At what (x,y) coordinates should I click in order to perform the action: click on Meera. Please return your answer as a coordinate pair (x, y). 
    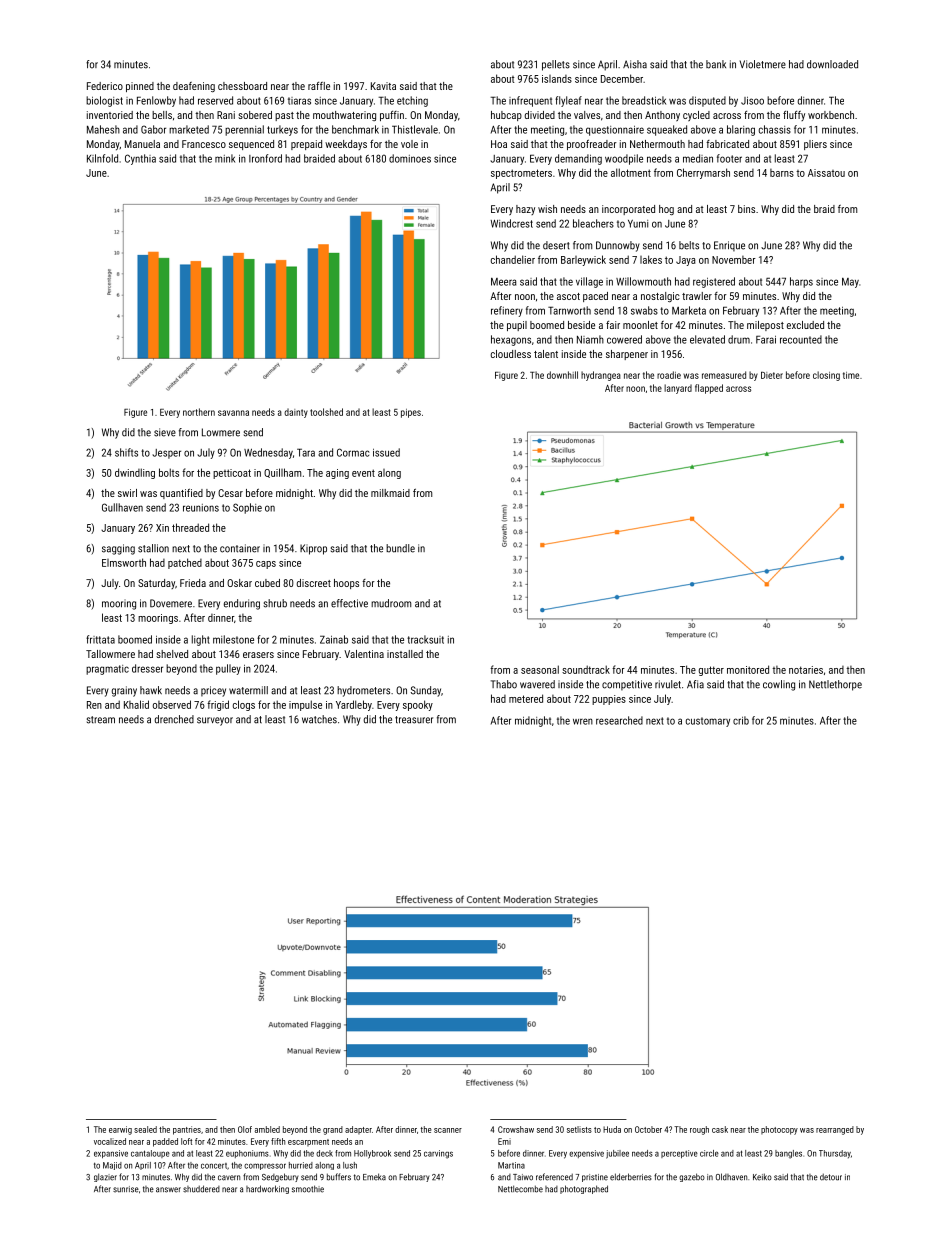
    Looking at the image, I should click on (503, 282).
